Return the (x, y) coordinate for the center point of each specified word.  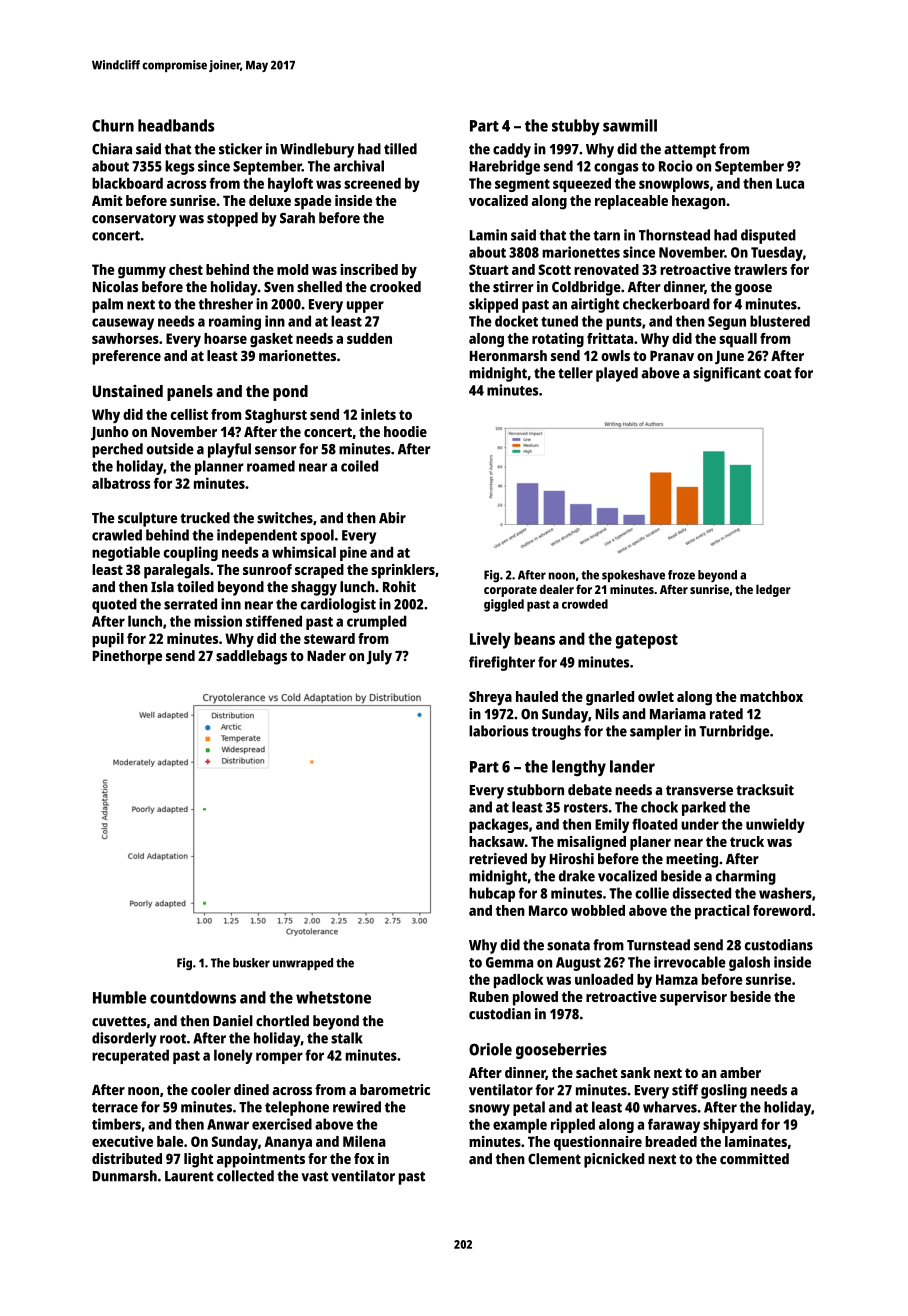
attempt (690, 151)
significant (727, 374)
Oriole (490, 1049)
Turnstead (658, 945)
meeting (692, 860)
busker (251, 963)
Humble (119, 997)
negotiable (126, 553)
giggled (504, 605)
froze (681, 575)
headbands (176, 125)
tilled (400, 149)
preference (126, 357)
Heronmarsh (508, 355)
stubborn (535, 790)
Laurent (189, 1176)
